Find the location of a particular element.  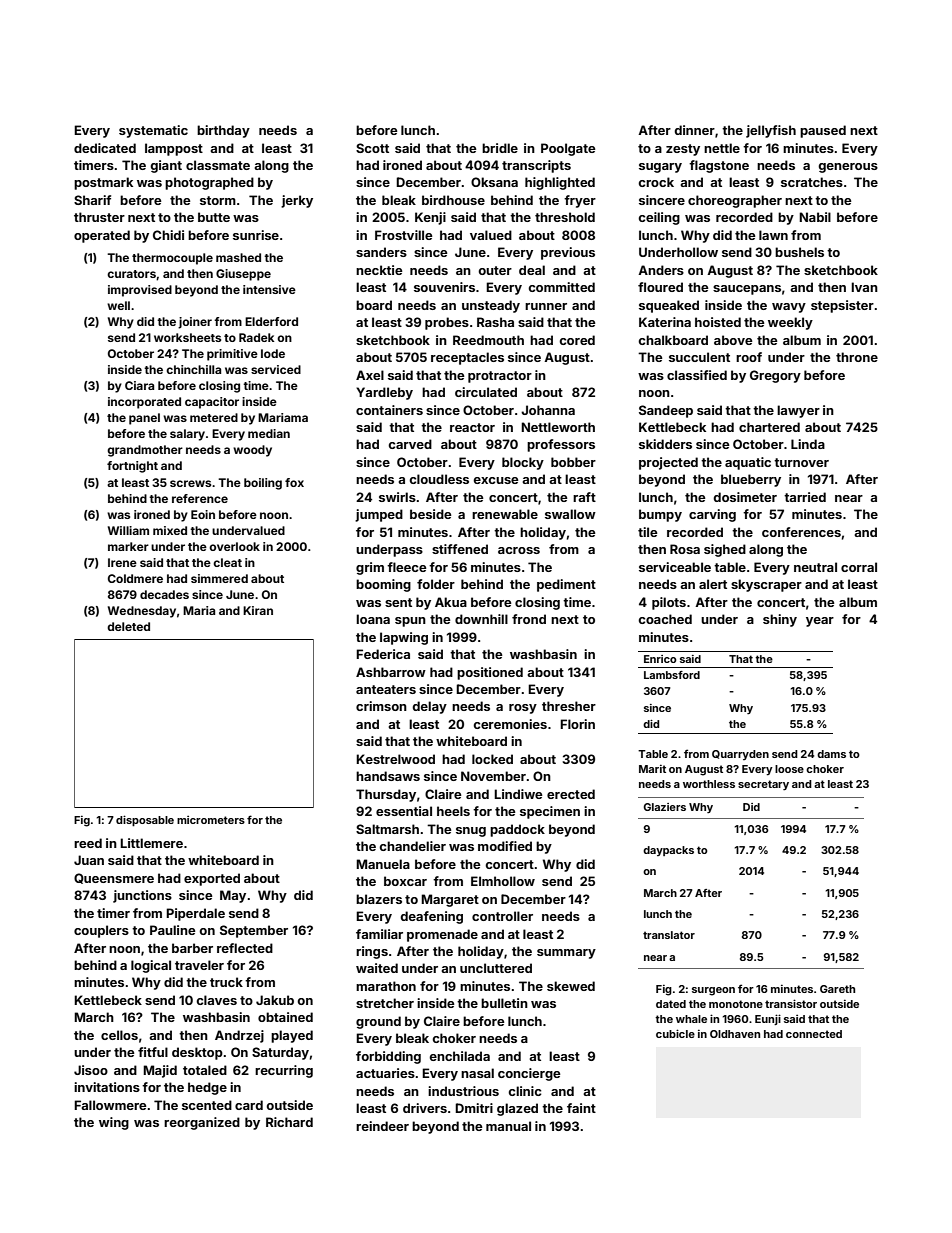

receptacles is located at coordinates (467, 358).
